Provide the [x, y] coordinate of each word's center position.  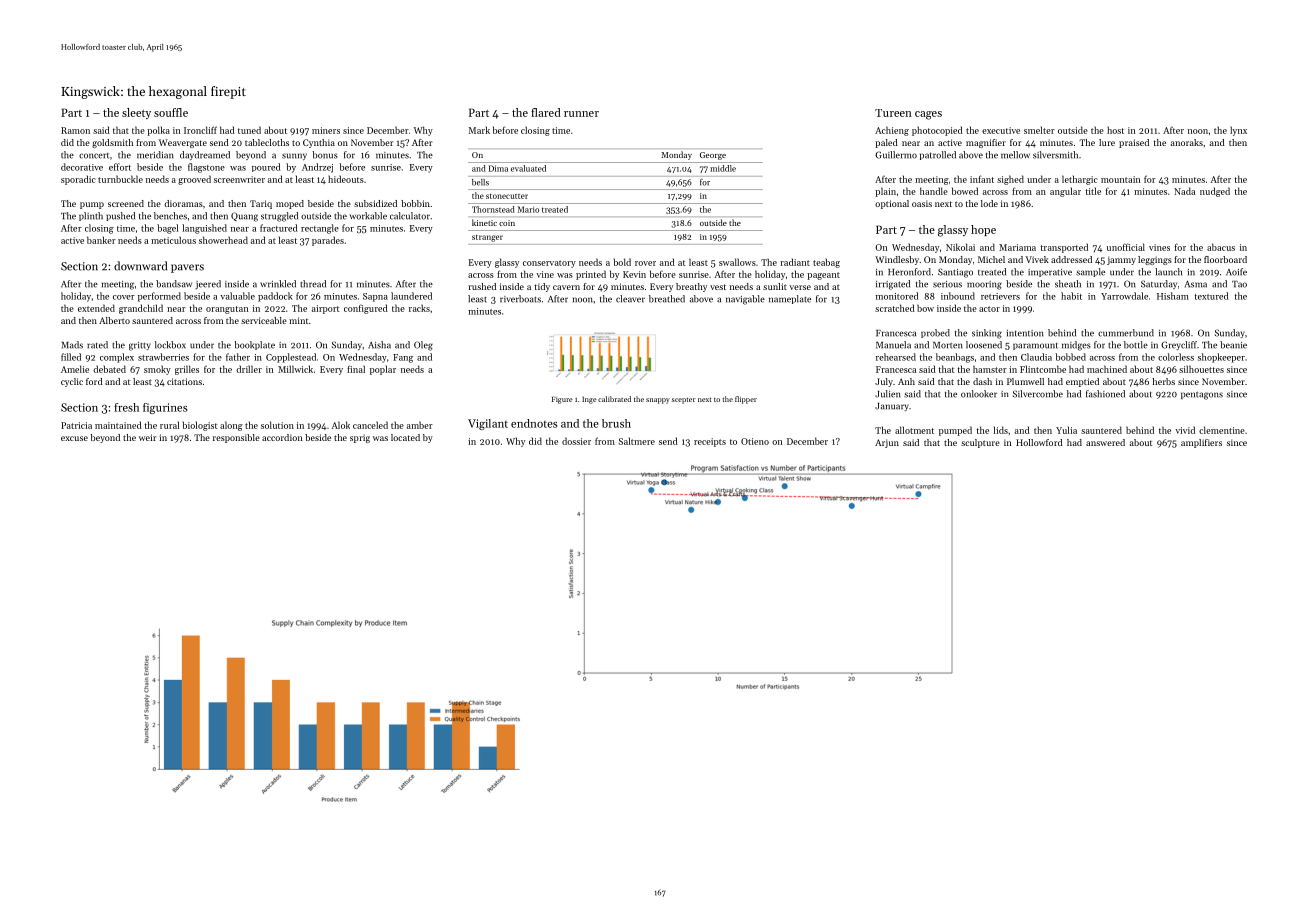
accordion [282, 437]
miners [326, 130]
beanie [1233, 345]
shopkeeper [1221, 358]
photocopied [937, 131]
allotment [914, 430]
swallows [737, 262]
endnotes [534, 423]
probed [935, 333]
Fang [403, 358]
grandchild [141, 309]
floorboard [1225, 259]
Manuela [893, 345]
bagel [168, 229]
